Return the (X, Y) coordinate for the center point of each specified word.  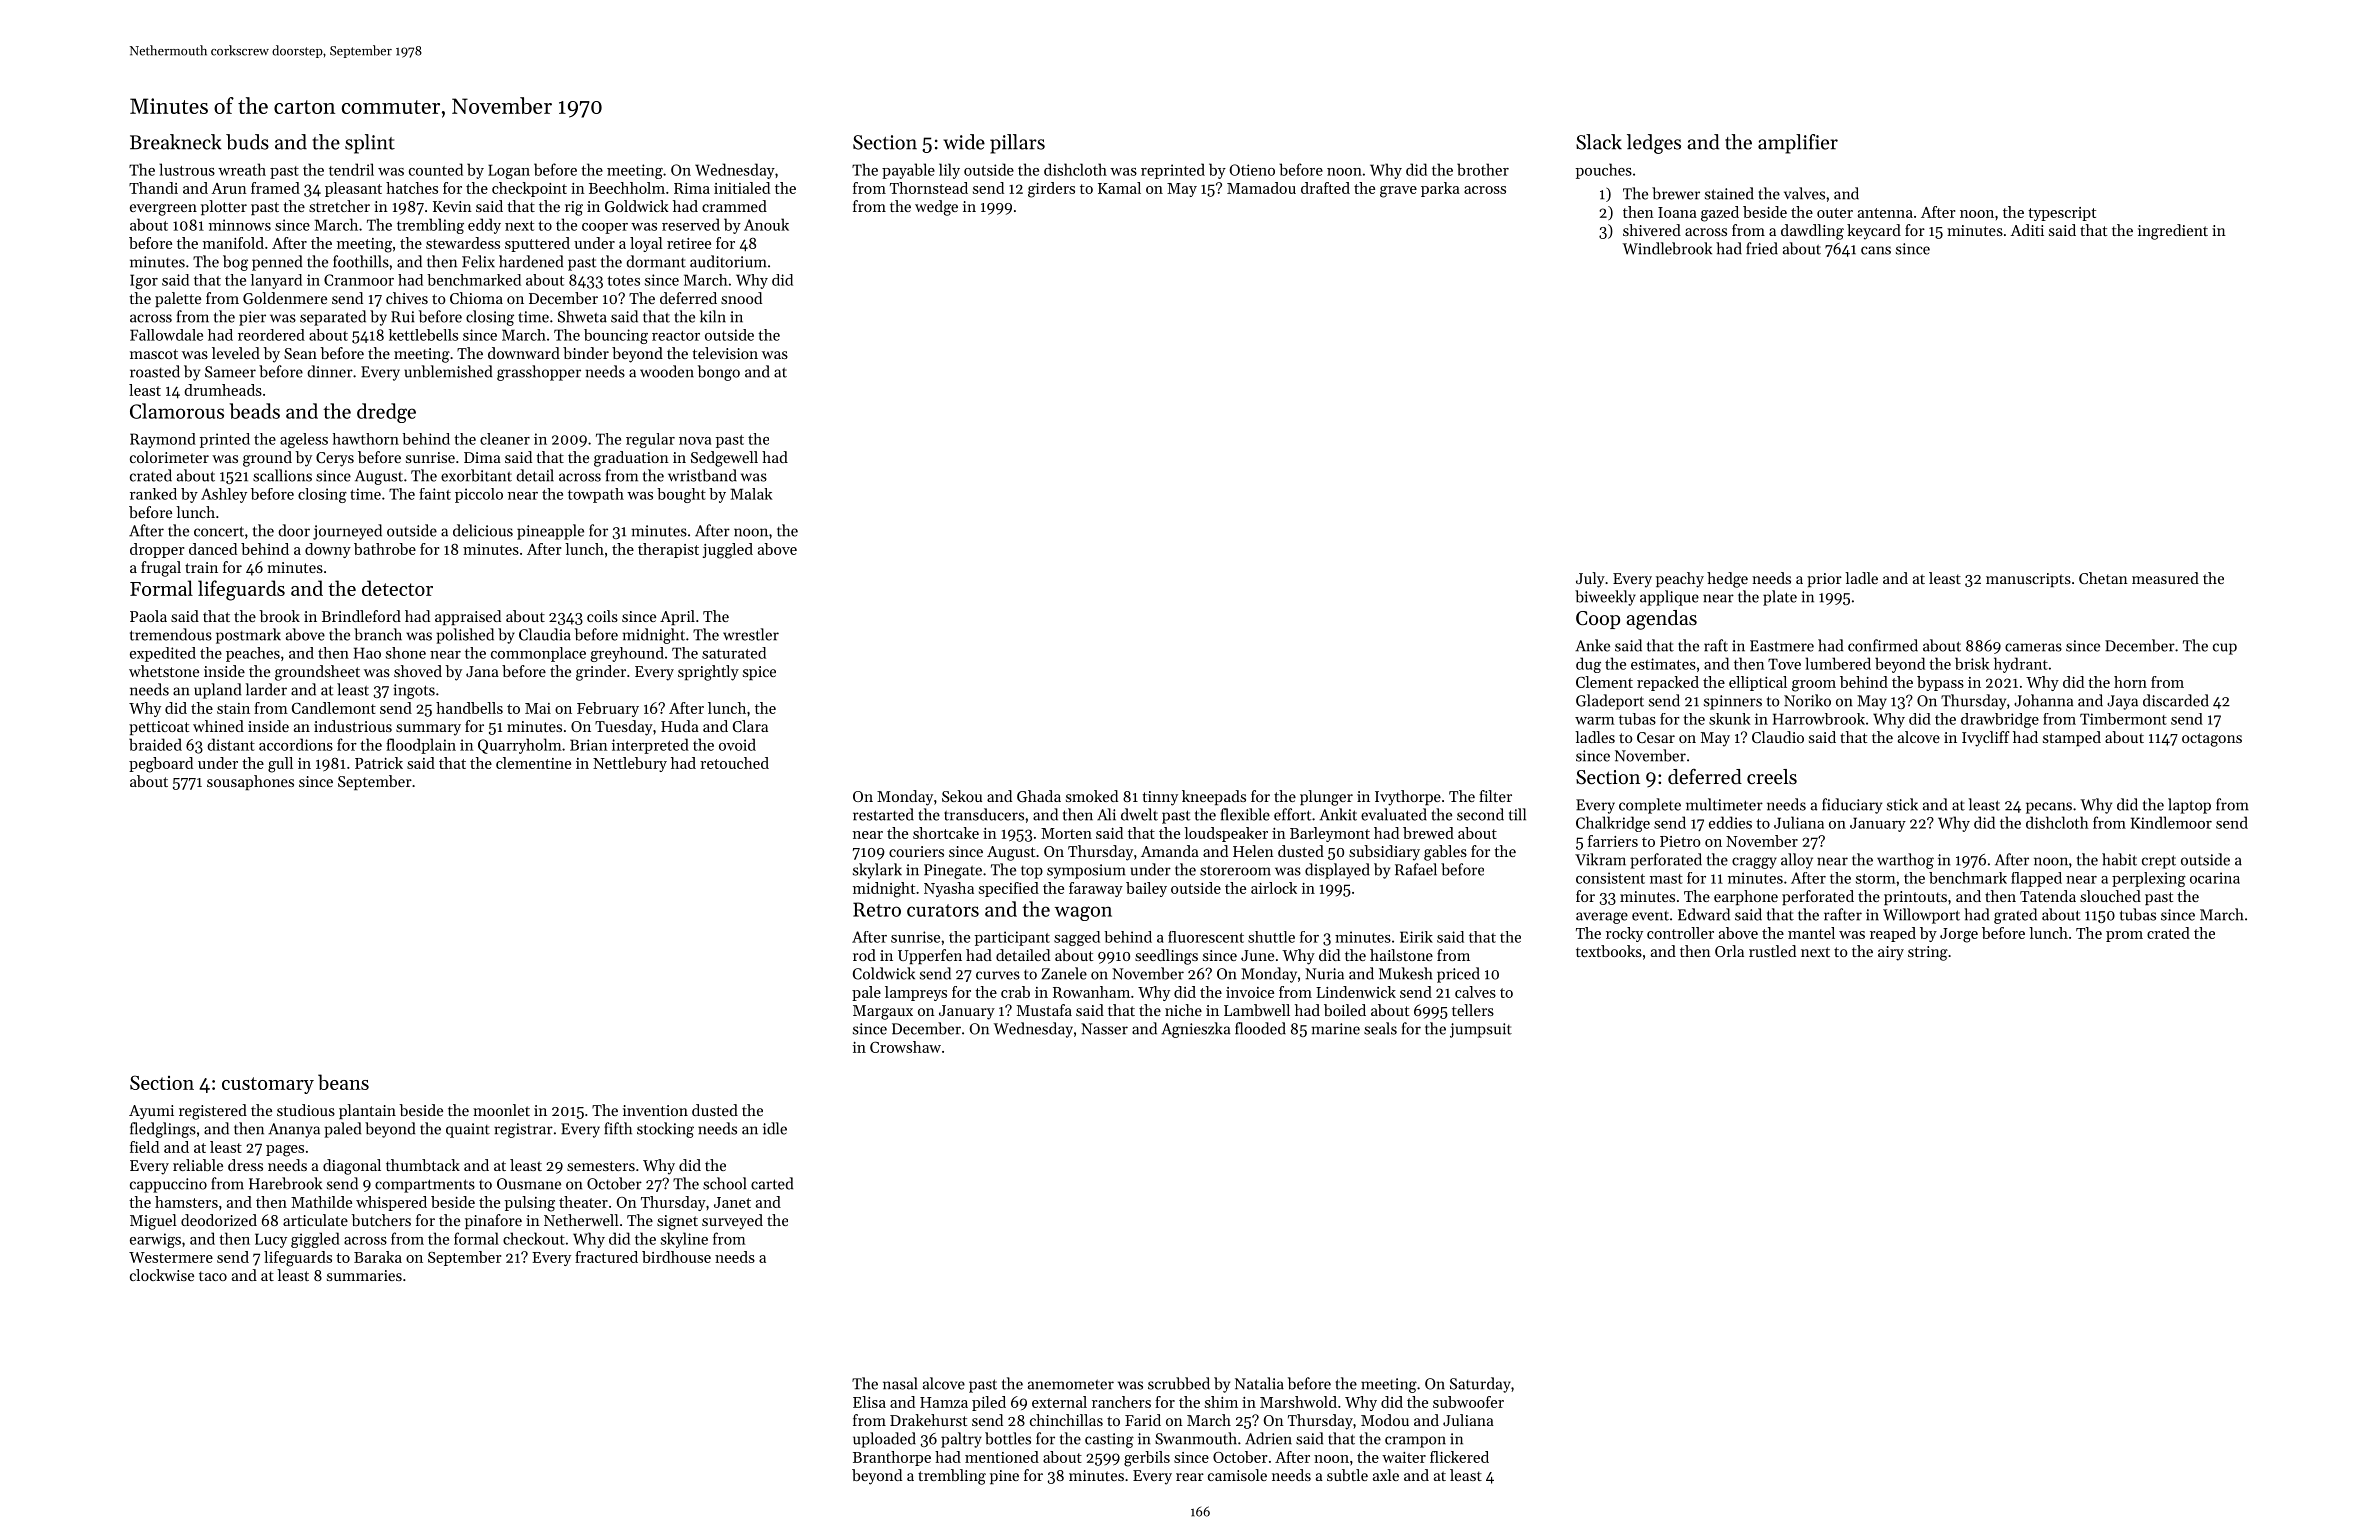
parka (1440, 189)
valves (1804, 193)
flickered (1459, 1457)
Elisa (869, 1402)
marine (1335, 1029)
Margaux (883, 1012)
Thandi (153, 188)
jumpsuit (1481, 1030)
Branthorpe (892, 1458)
